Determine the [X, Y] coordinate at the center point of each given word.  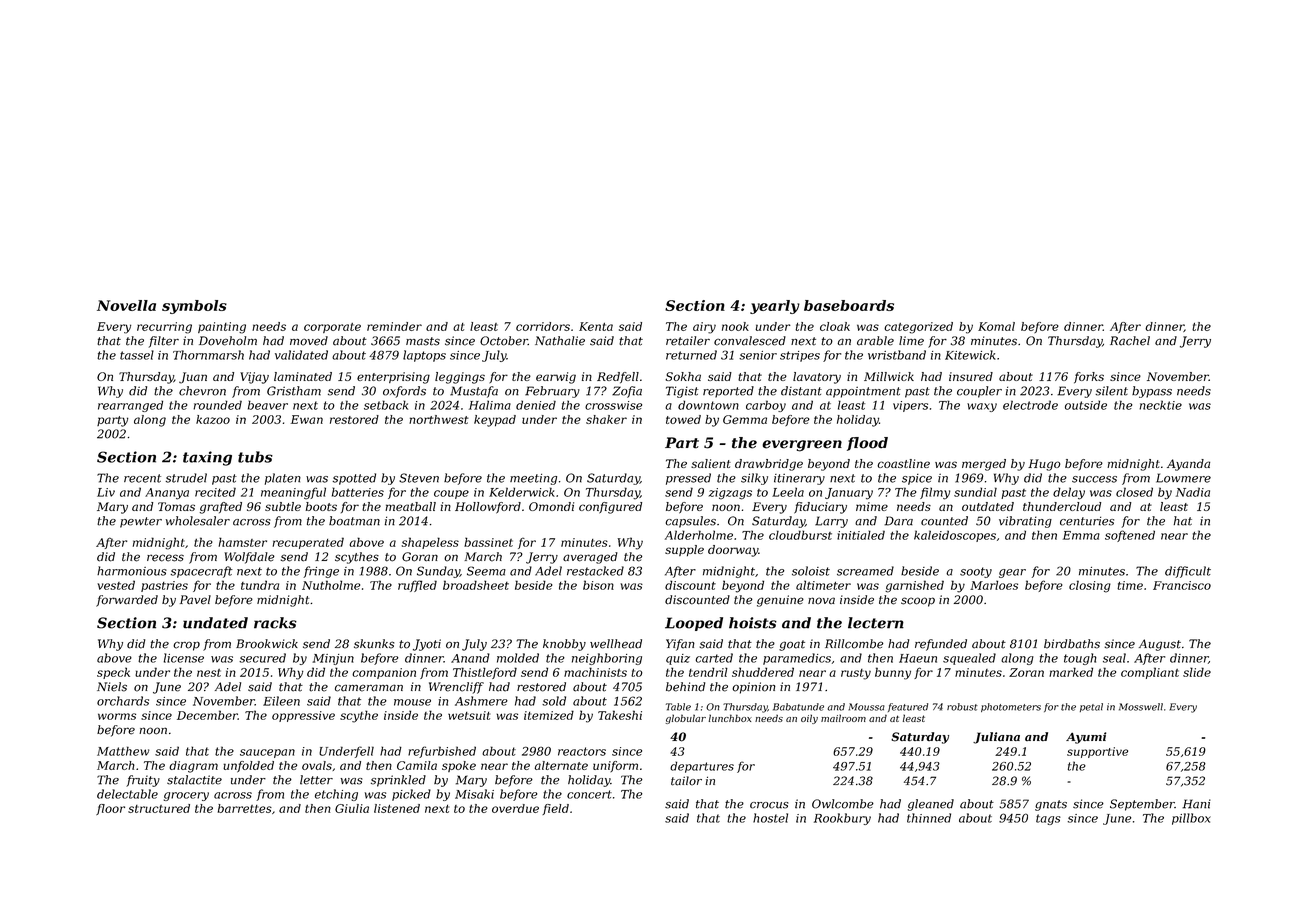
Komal [996, 326]
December [207, 715]
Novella [126, 305]
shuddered [763, 672]
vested [116, 585]
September [1142, 805]
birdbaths [1072, 644]
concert [589, 794]
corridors [543, 326]
